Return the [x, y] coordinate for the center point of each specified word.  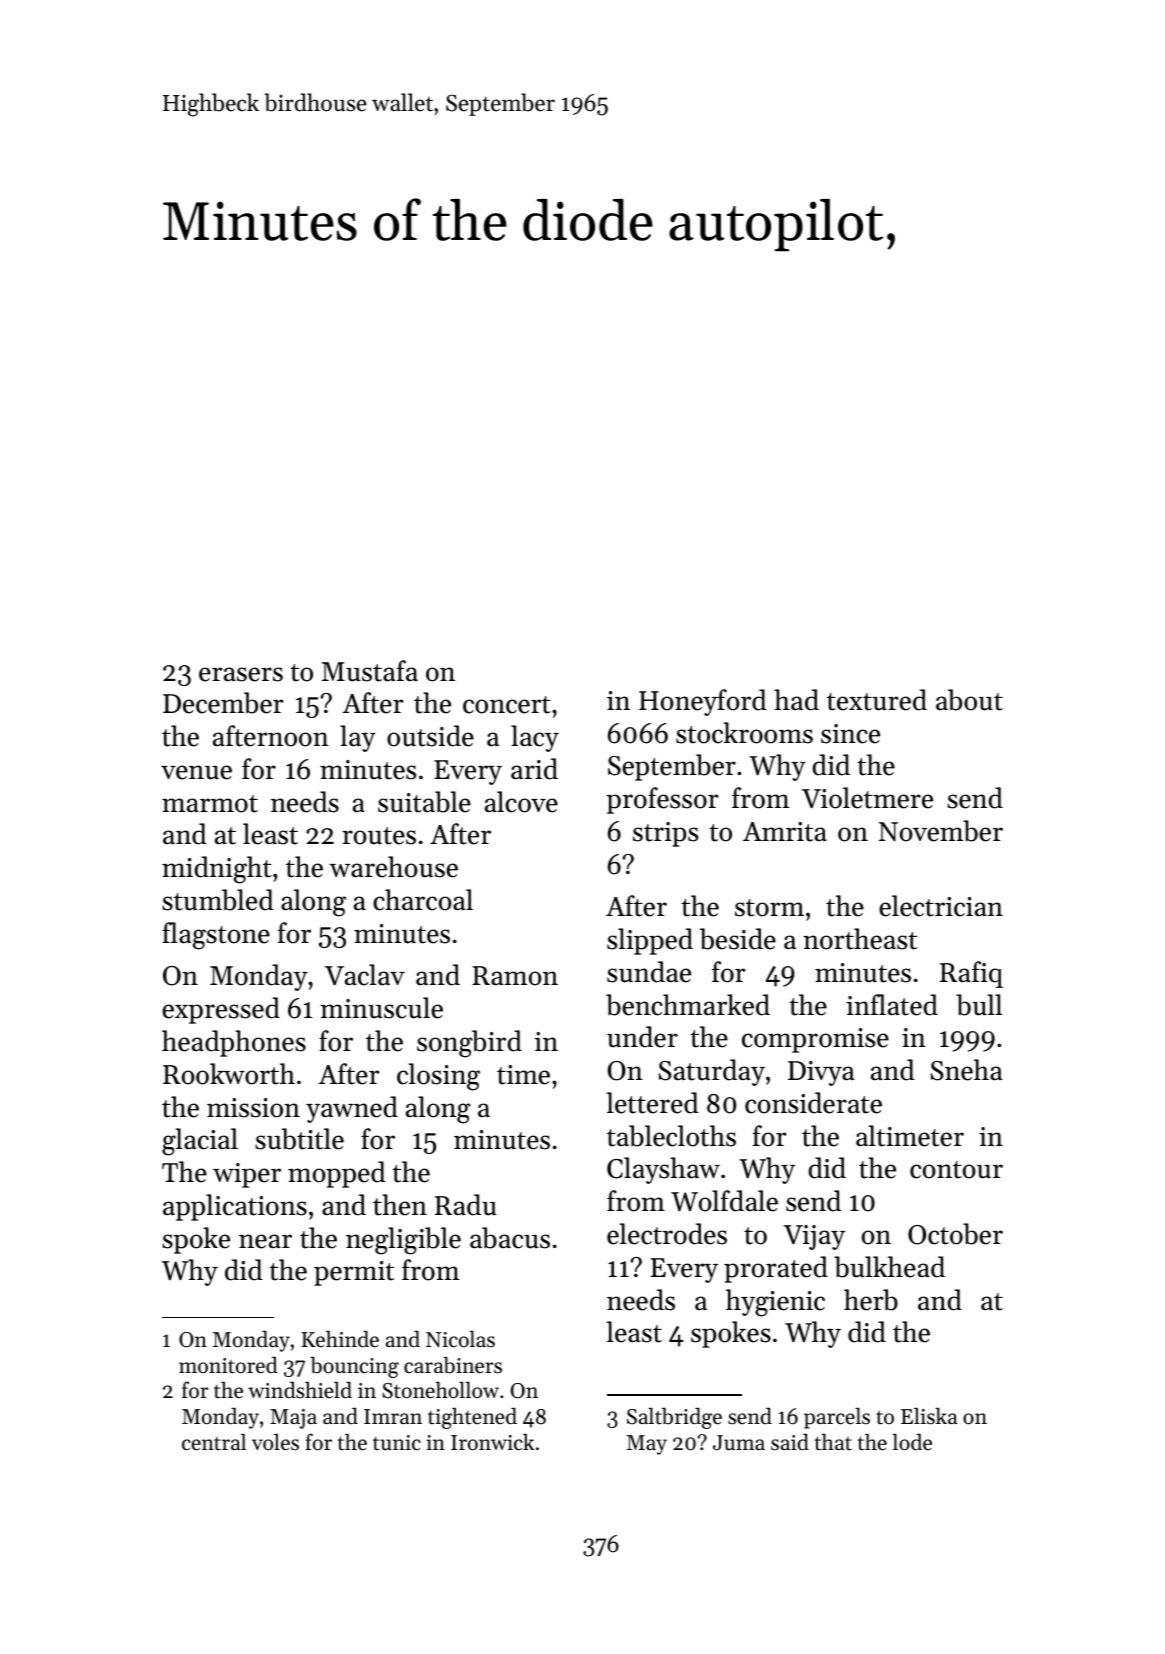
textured [877, 700]
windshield [300, 1390]
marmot [210, 804]
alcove [521, 802]
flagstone [216, 936]
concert [507, 705]
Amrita [785, 832]
